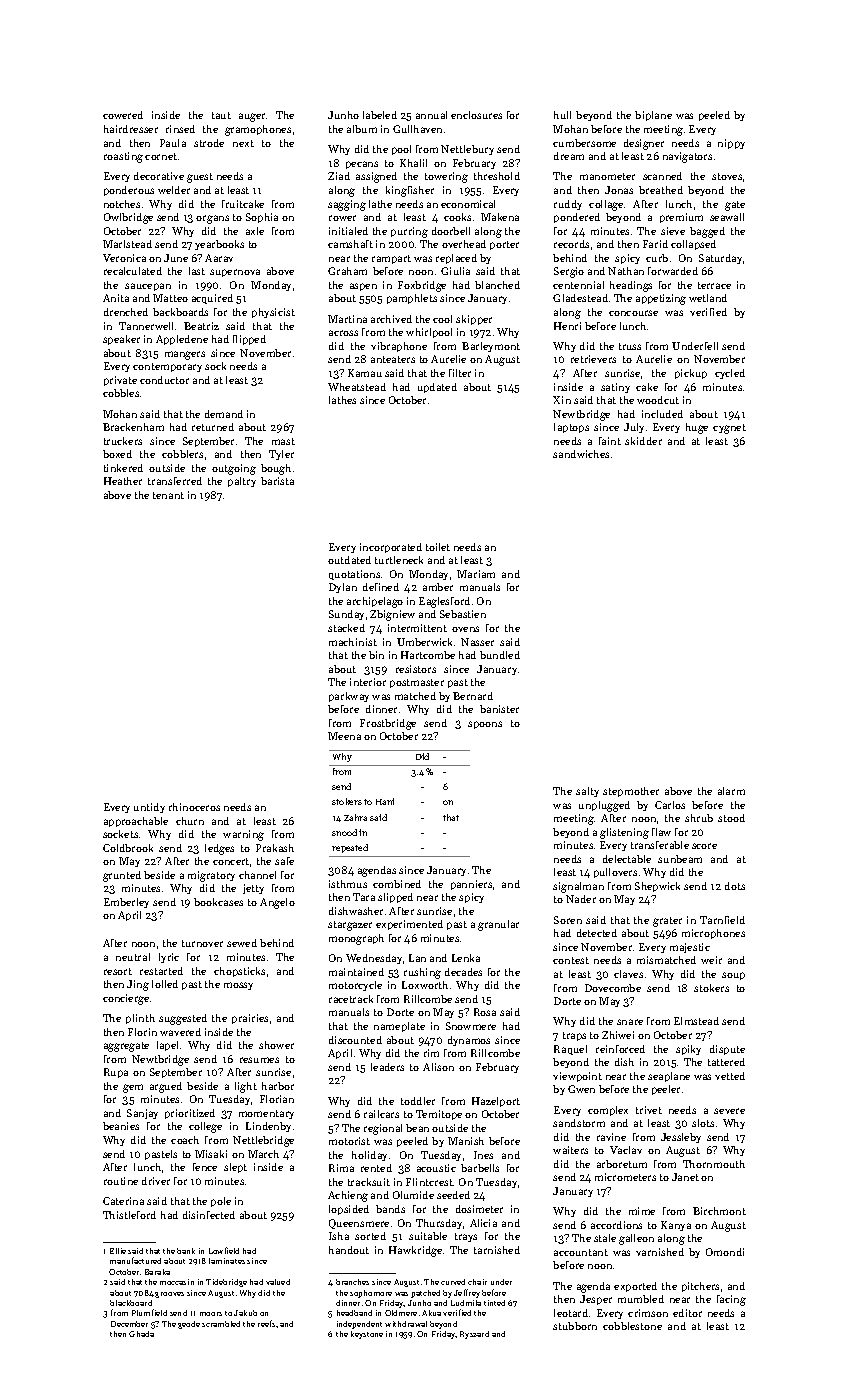 Image resolution: width=849 pixels, height=1400 pixels. I want to click on cornet, so click(161, 156).
